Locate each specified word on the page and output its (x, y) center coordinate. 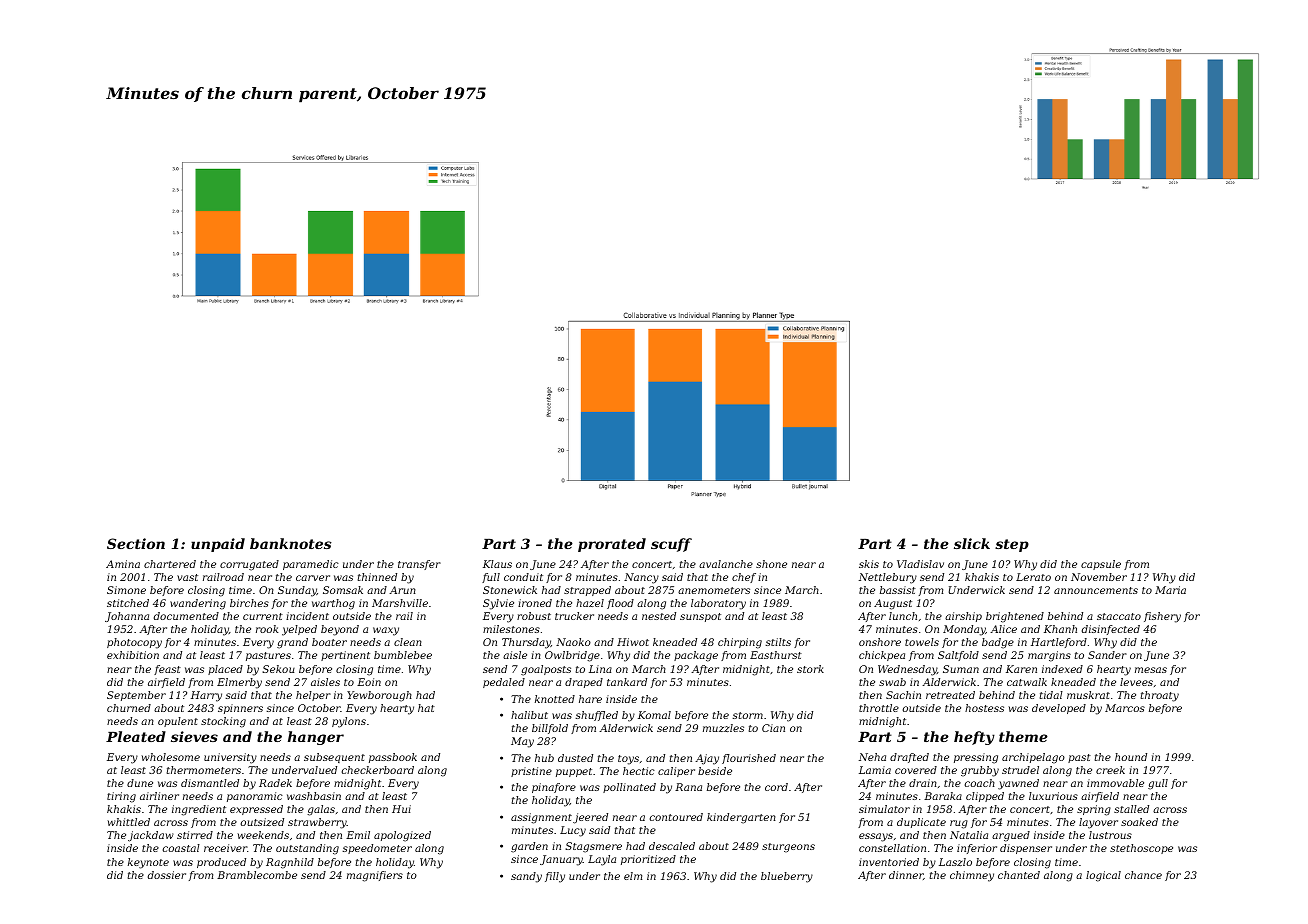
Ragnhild (290, 863)
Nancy (641, 578)
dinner (906, 875)
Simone (126, 590)
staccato (1119, 616)
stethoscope (1141, 849)
